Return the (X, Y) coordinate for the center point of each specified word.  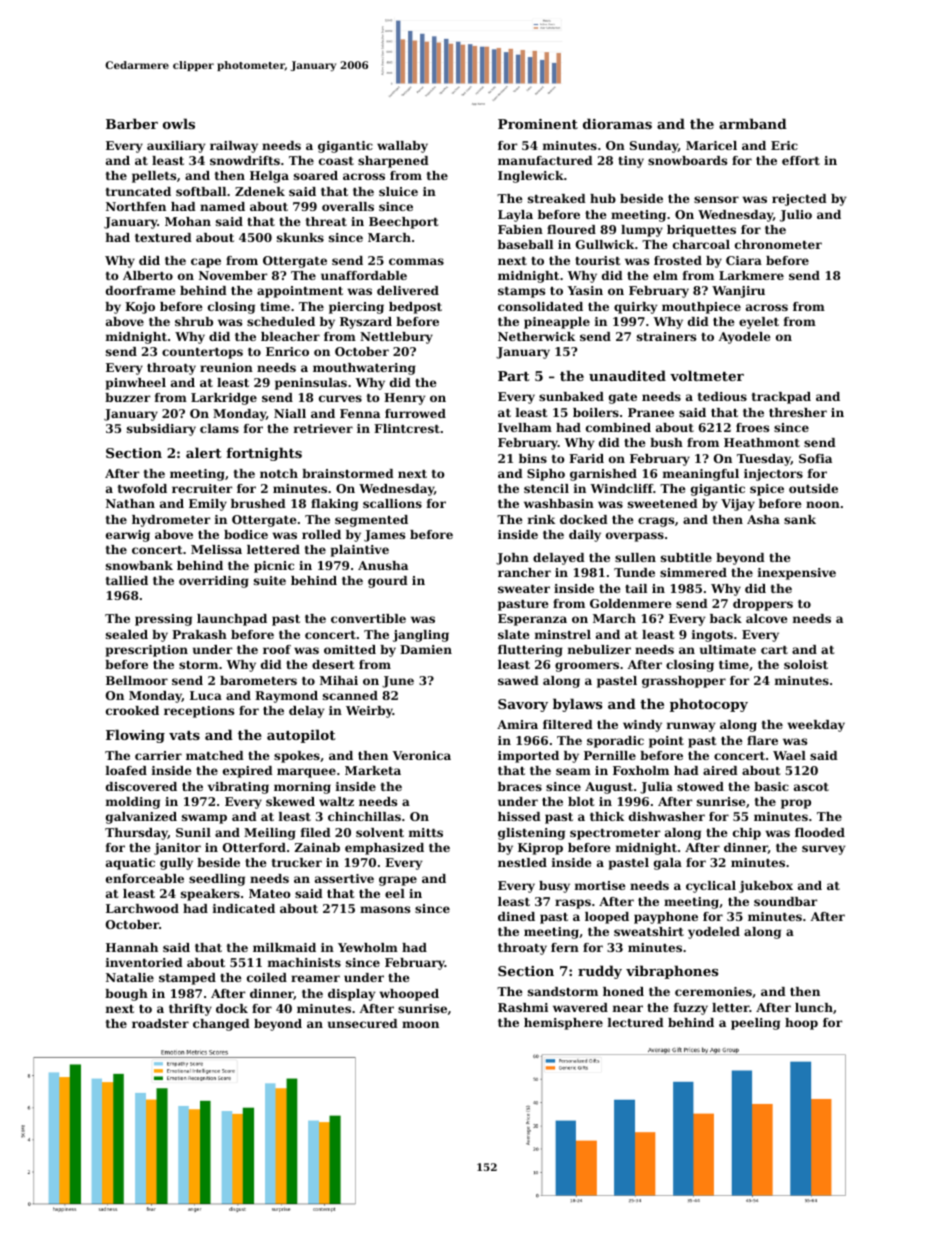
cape (206, 263)
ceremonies (713, 991)
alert (204, 452)
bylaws (577, 705)
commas (416, 261)
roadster (160, 1023)
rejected (799, 200)
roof (277, 649)
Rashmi (523, 1007)
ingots (712, 636)
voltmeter (707, 375)
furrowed (415, 413)
